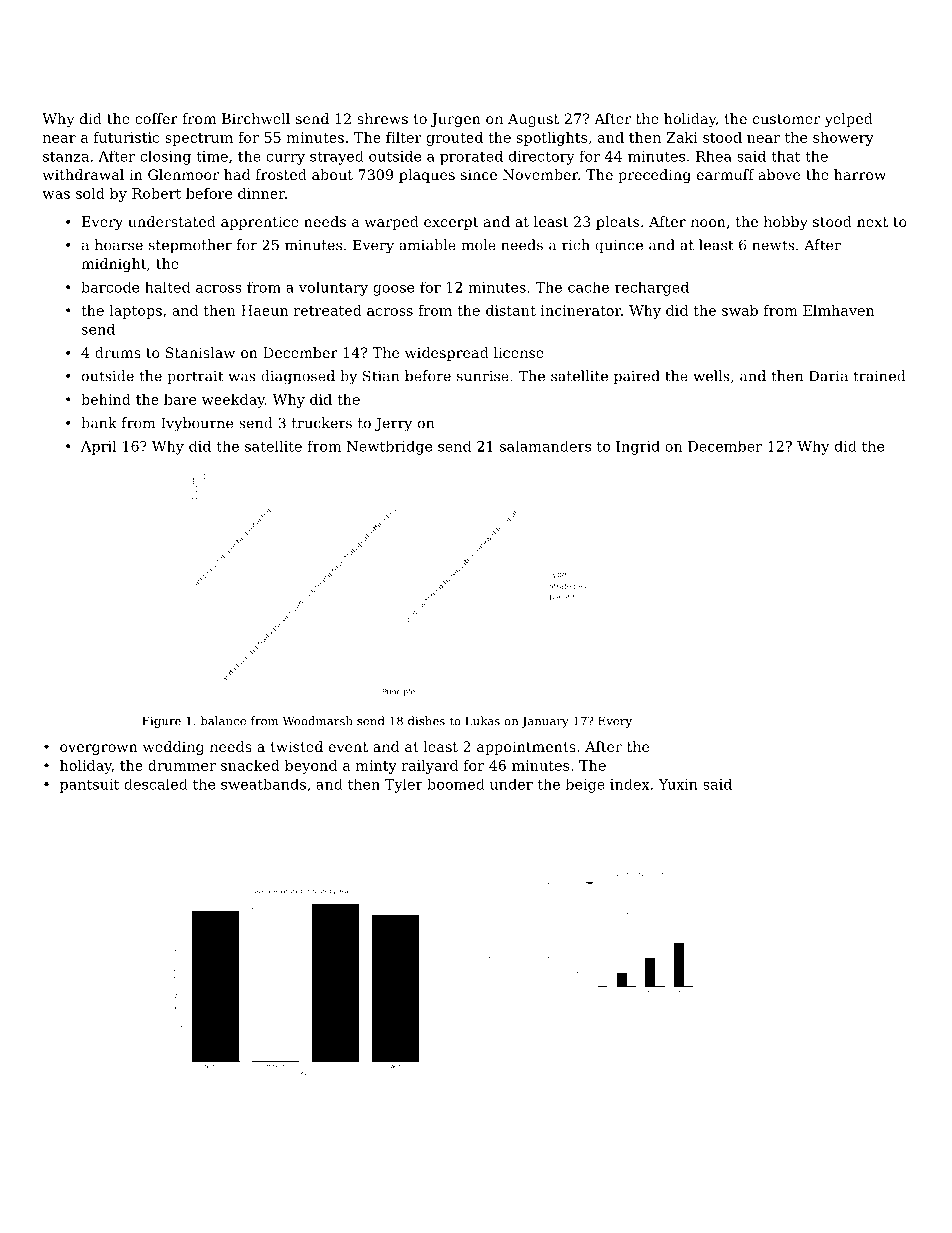 This document has width=952, height=1233. What do you see at coordinates (678, 784) in the document?
I see `Yuxin` at bounding box center [678, 784].
